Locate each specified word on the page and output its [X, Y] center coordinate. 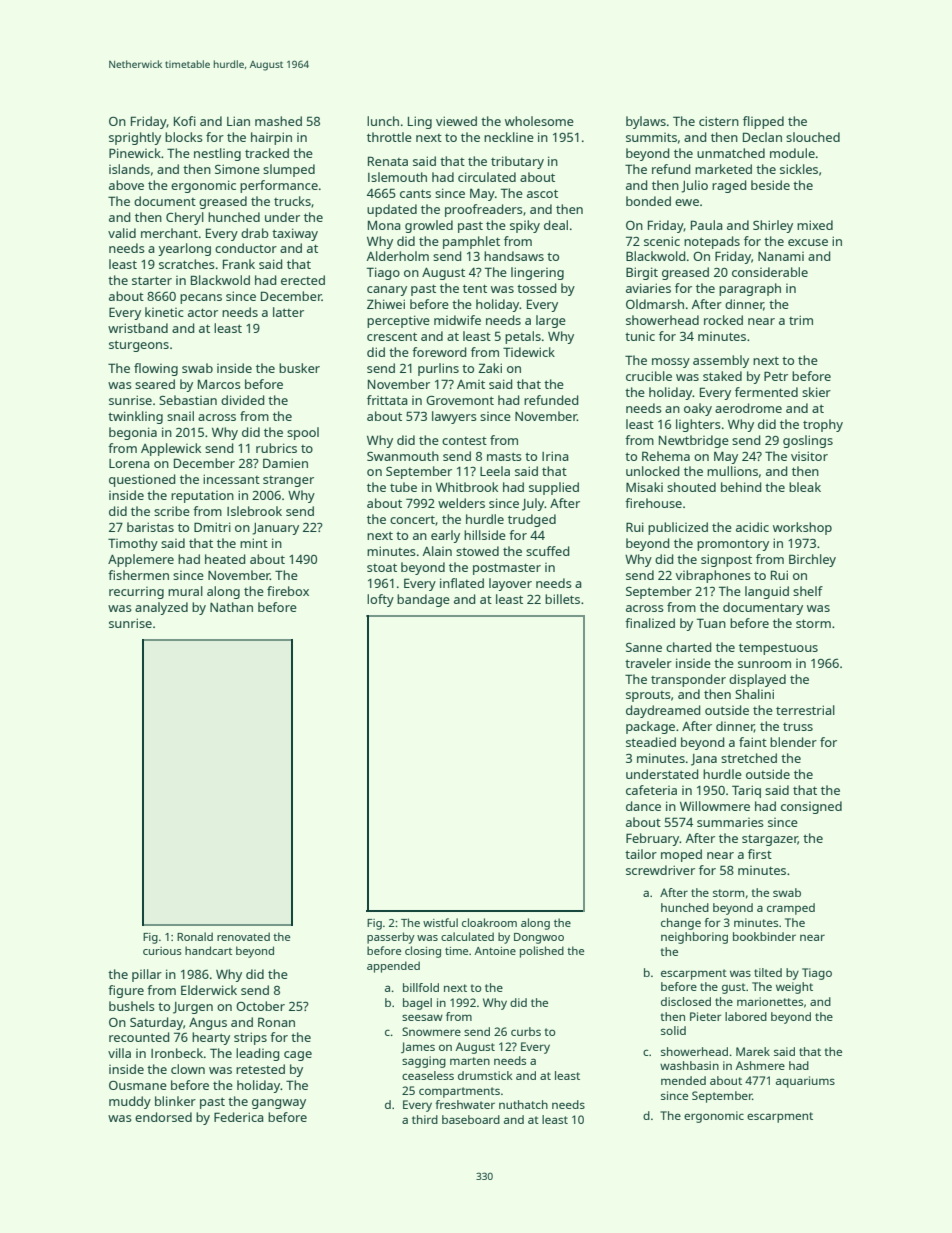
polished [542, 952]
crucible [649, 376]
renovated [243, 936]
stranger [288, 481]
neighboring [694, 938]
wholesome [539, 121]
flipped [763, 122]
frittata [387, 400]
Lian [238, 121]
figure [126, 991]
